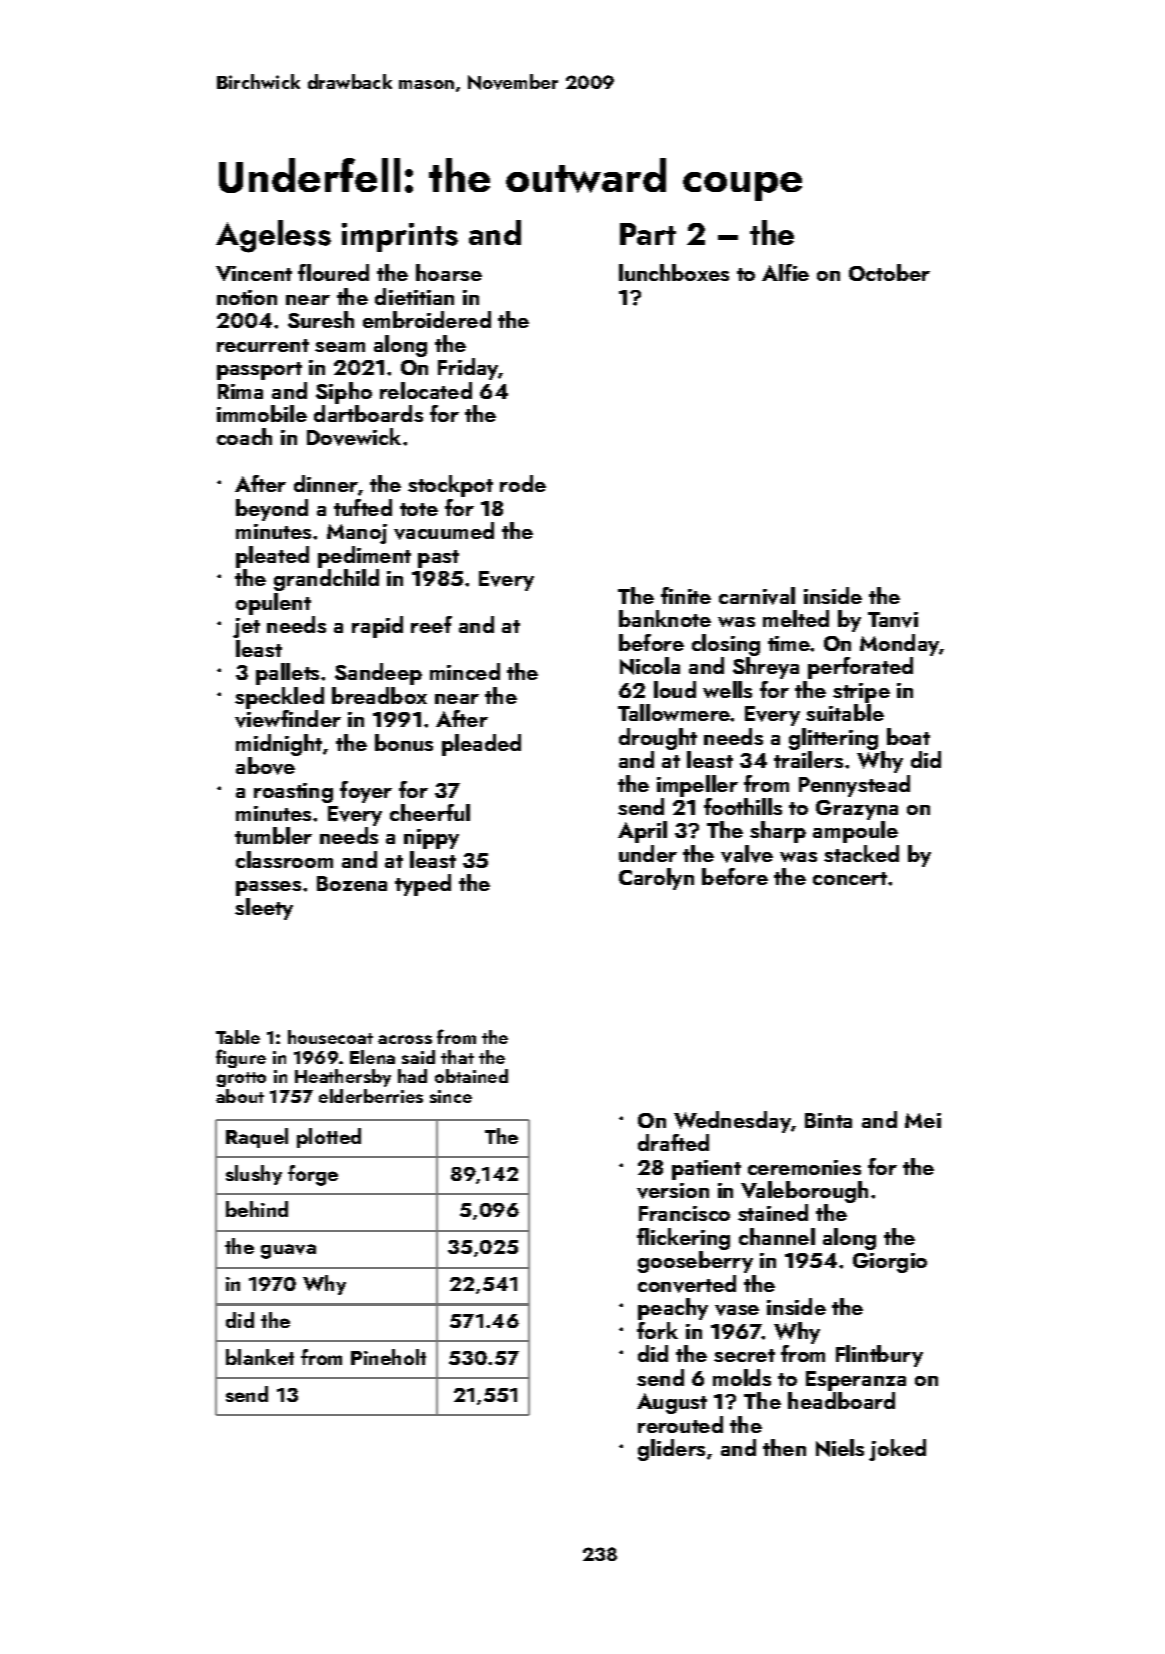 The height and width of the screenshot is (1654, 1165). What do you see at coordinates (648, 234) in the screenshot?
I see `Part` at bounding box center [648, 234].
